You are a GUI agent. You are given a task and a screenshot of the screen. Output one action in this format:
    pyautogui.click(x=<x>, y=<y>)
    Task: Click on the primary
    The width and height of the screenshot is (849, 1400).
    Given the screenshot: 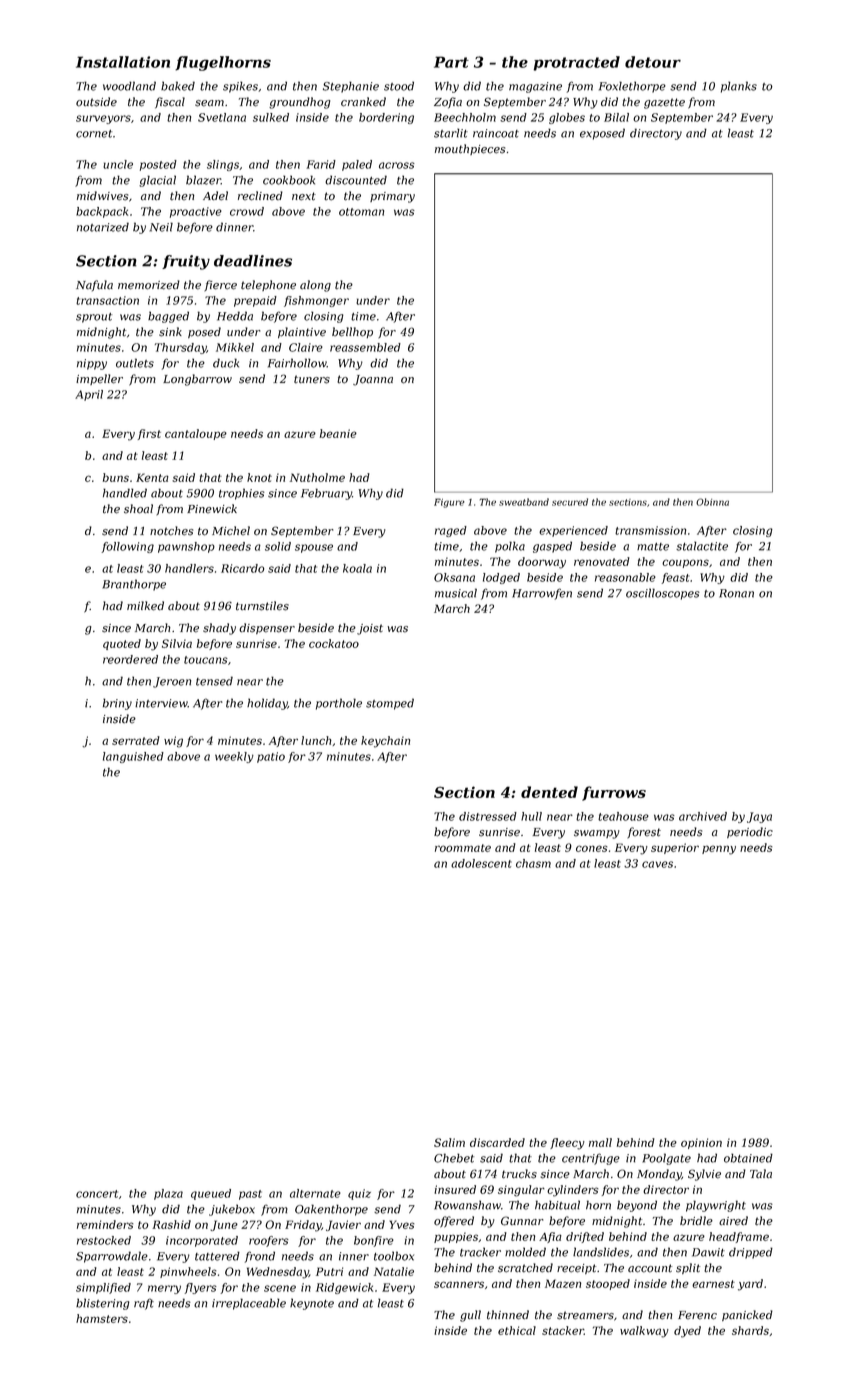 What is the action you would take?
    pyautogui.click(x=392, y=197)
